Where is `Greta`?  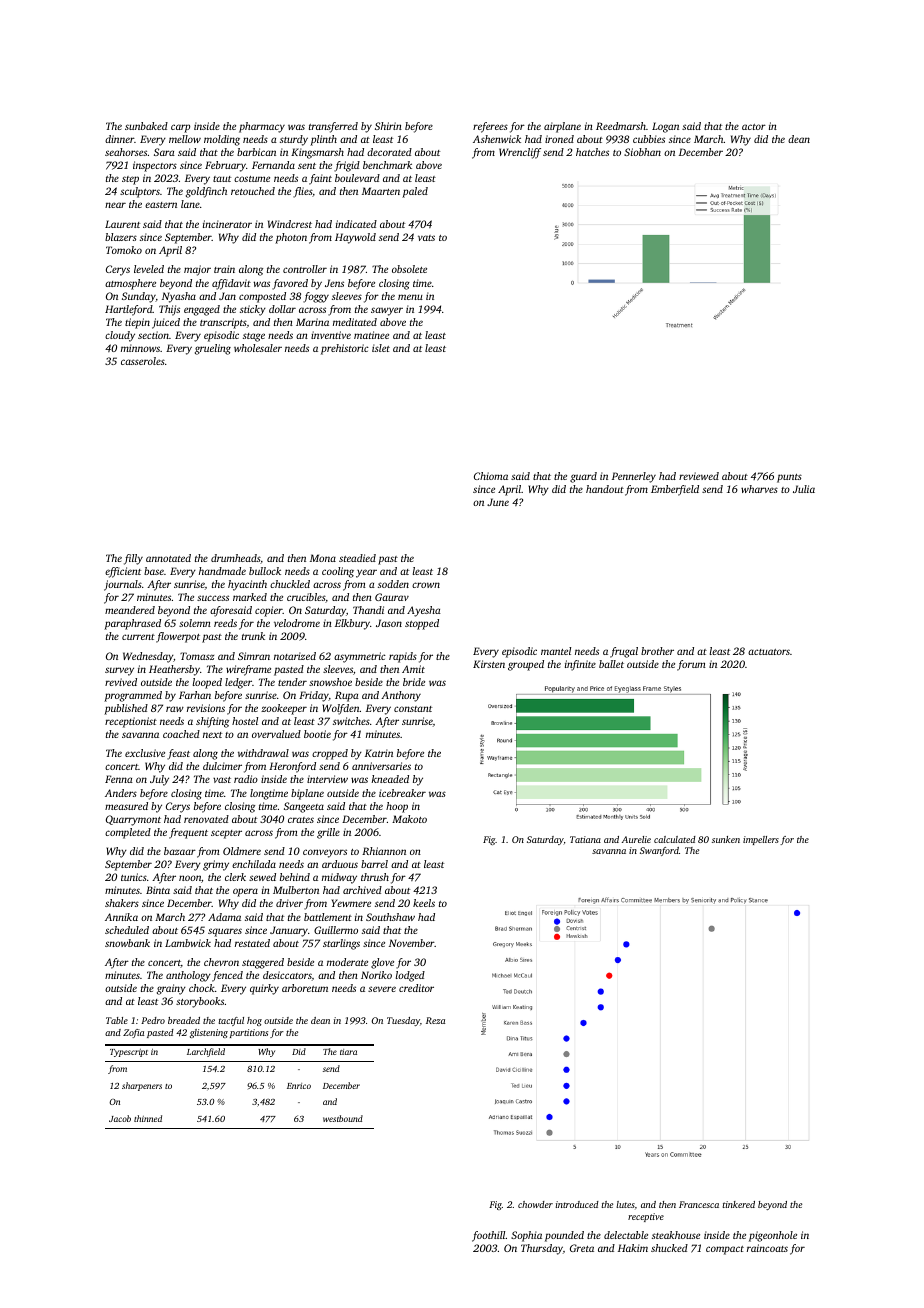
Greta is located at coordinates (582, 1248).
